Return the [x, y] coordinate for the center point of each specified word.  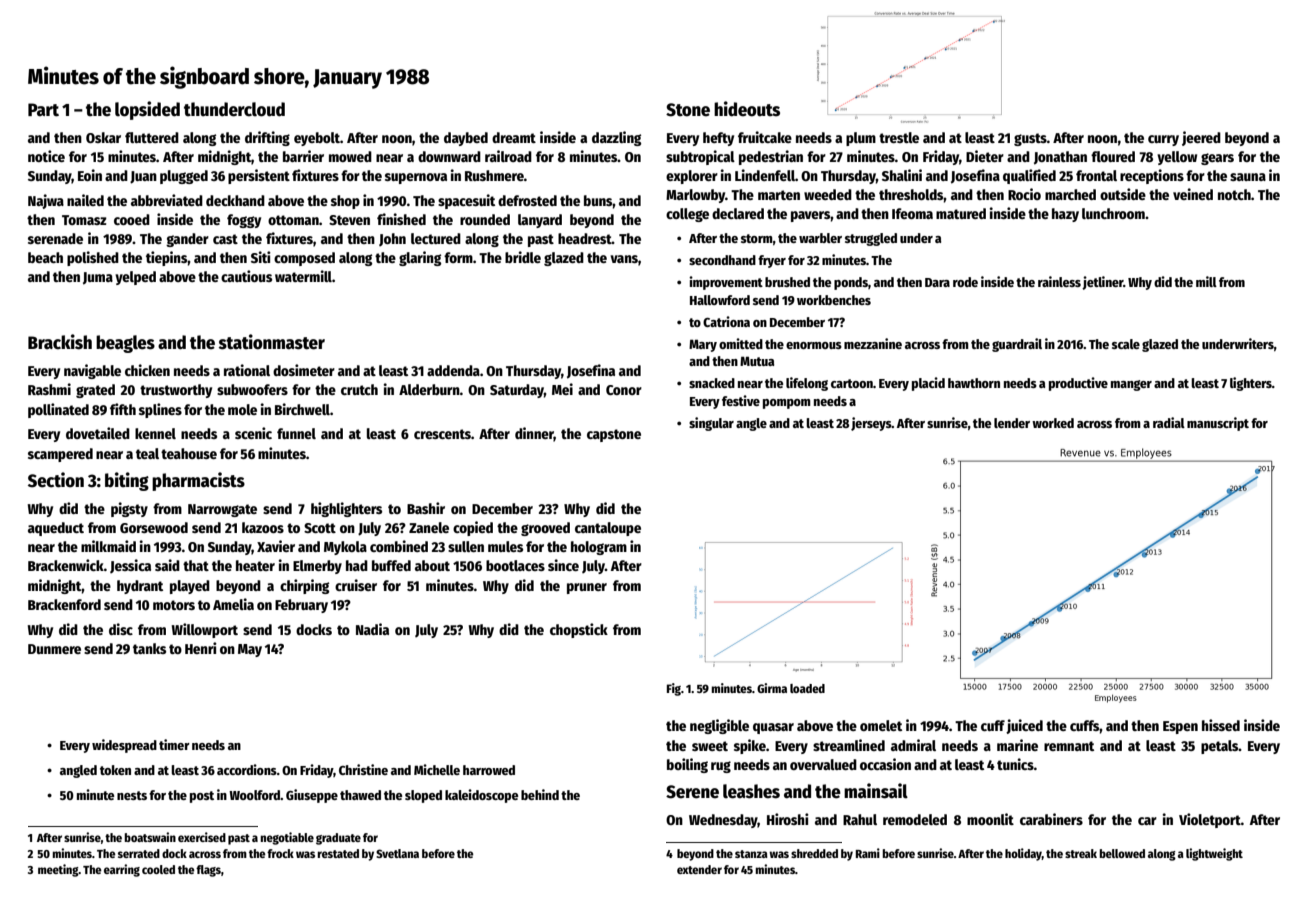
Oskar [103, 137]
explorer [692, 177]
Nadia [372, 629]
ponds [851, 283]
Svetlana [397, 853]
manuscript [1218, 424]
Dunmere [54, 649]
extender [699, 869]
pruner [587, 588]
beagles [125, 344]
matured [961, 213]
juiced [1024, 726]
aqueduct [56, 529]
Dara [937, 282]
